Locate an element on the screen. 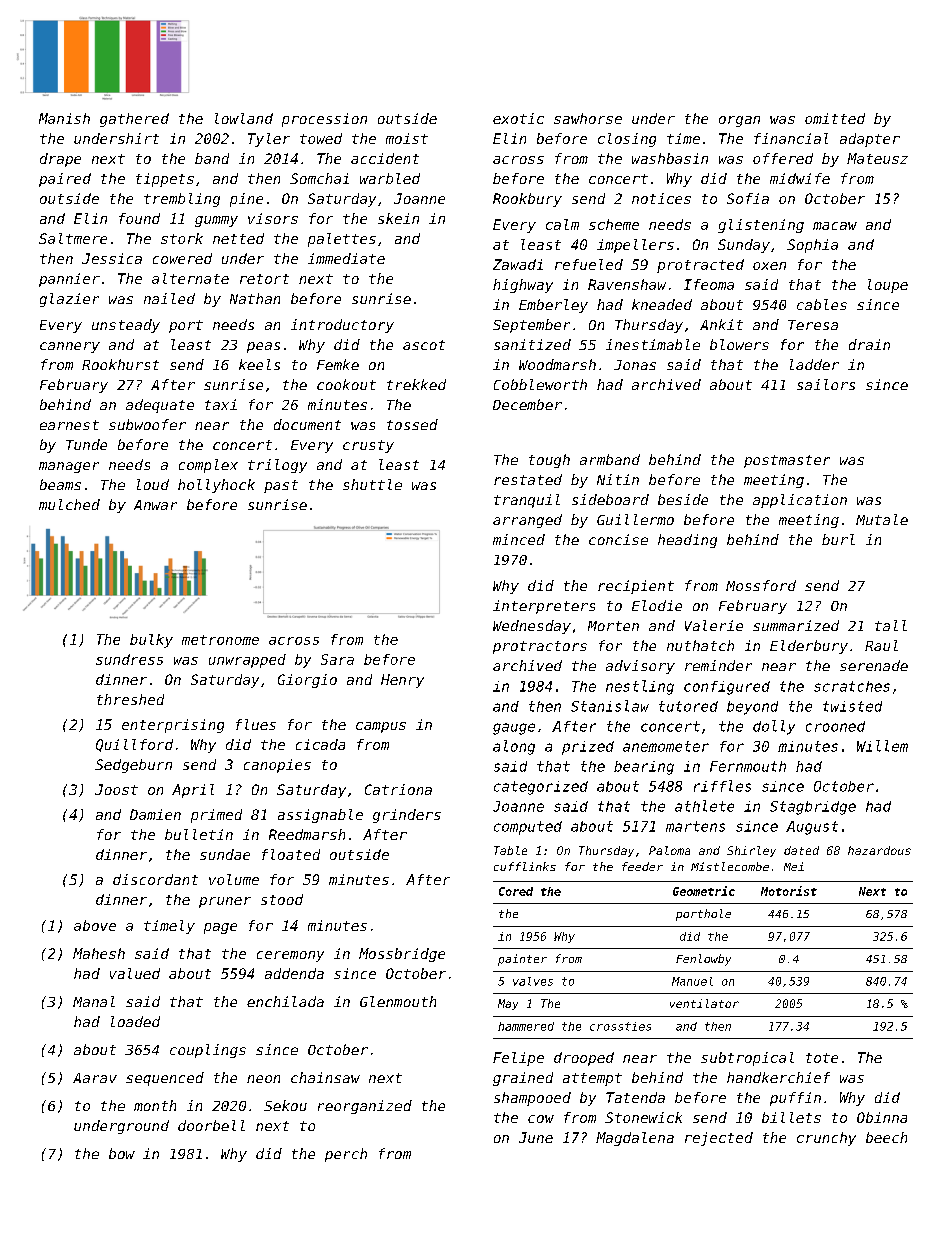 This screenshot has height=1233, width=952. Manal is located at coordinates (94, 1001).
